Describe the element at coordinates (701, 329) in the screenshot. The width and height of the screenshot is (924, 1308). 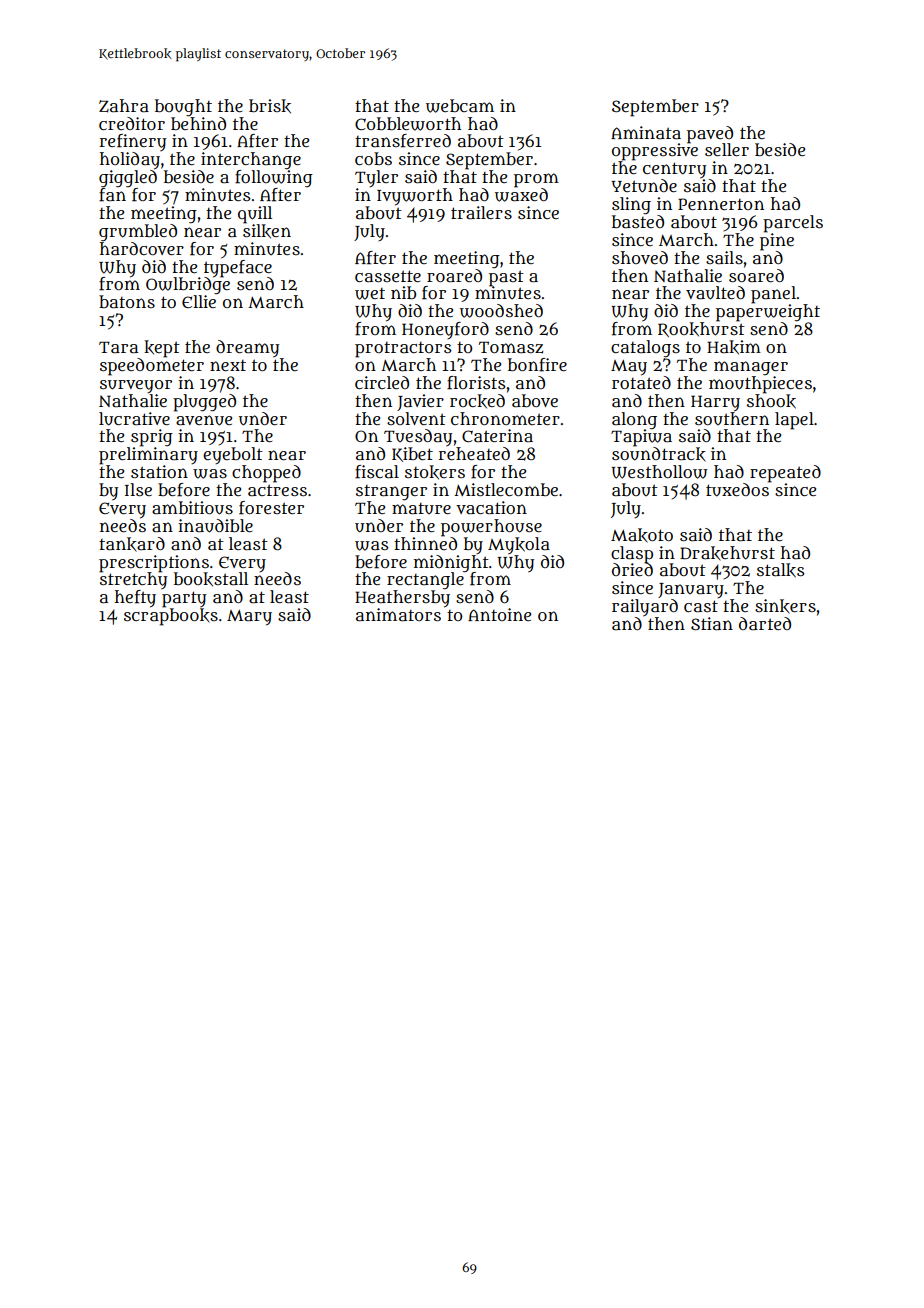
I see `Rookhurst` at that location.
